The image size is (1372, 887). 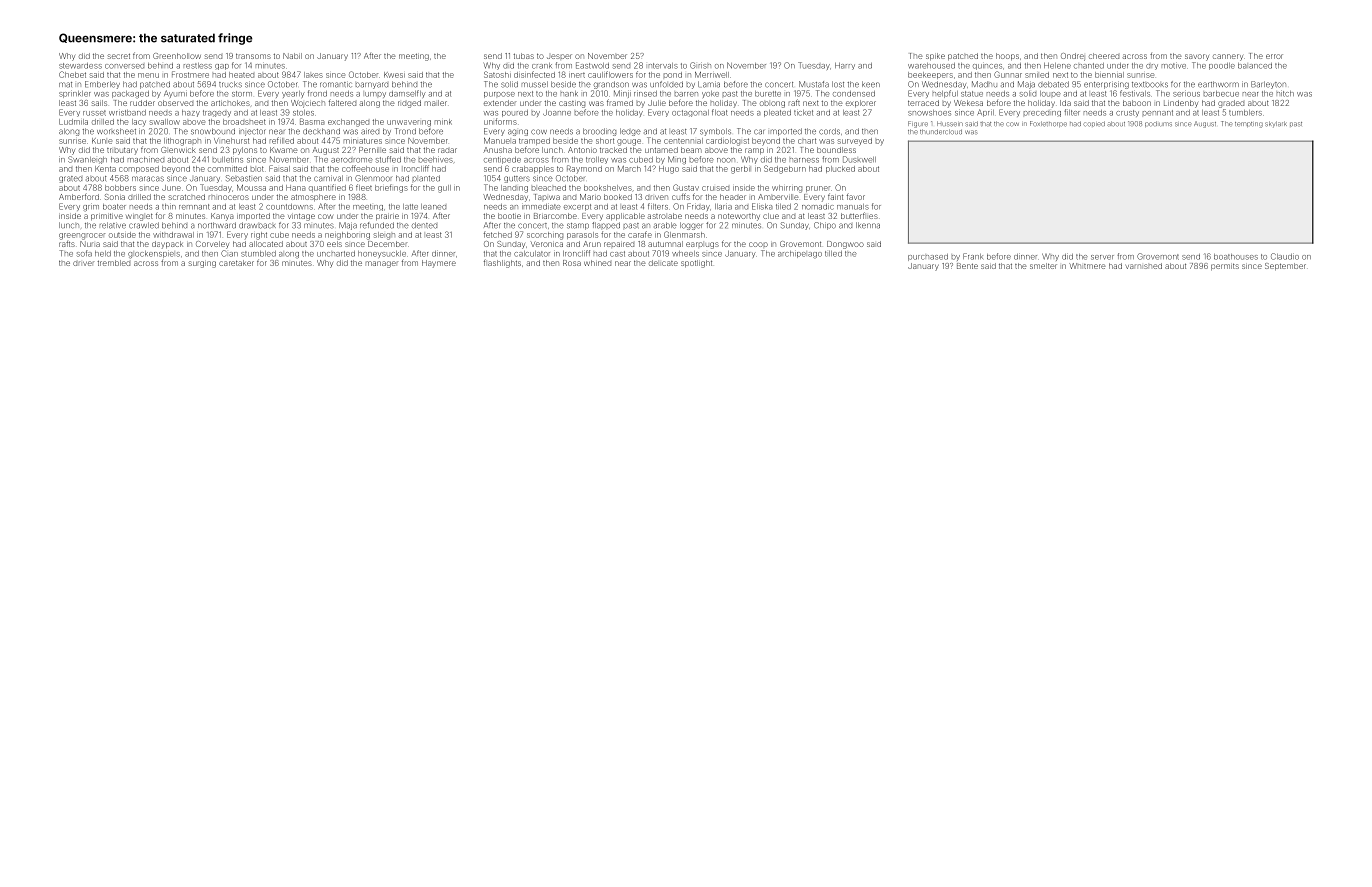 I want to click on skylark, so click(x=1276, y=124).
